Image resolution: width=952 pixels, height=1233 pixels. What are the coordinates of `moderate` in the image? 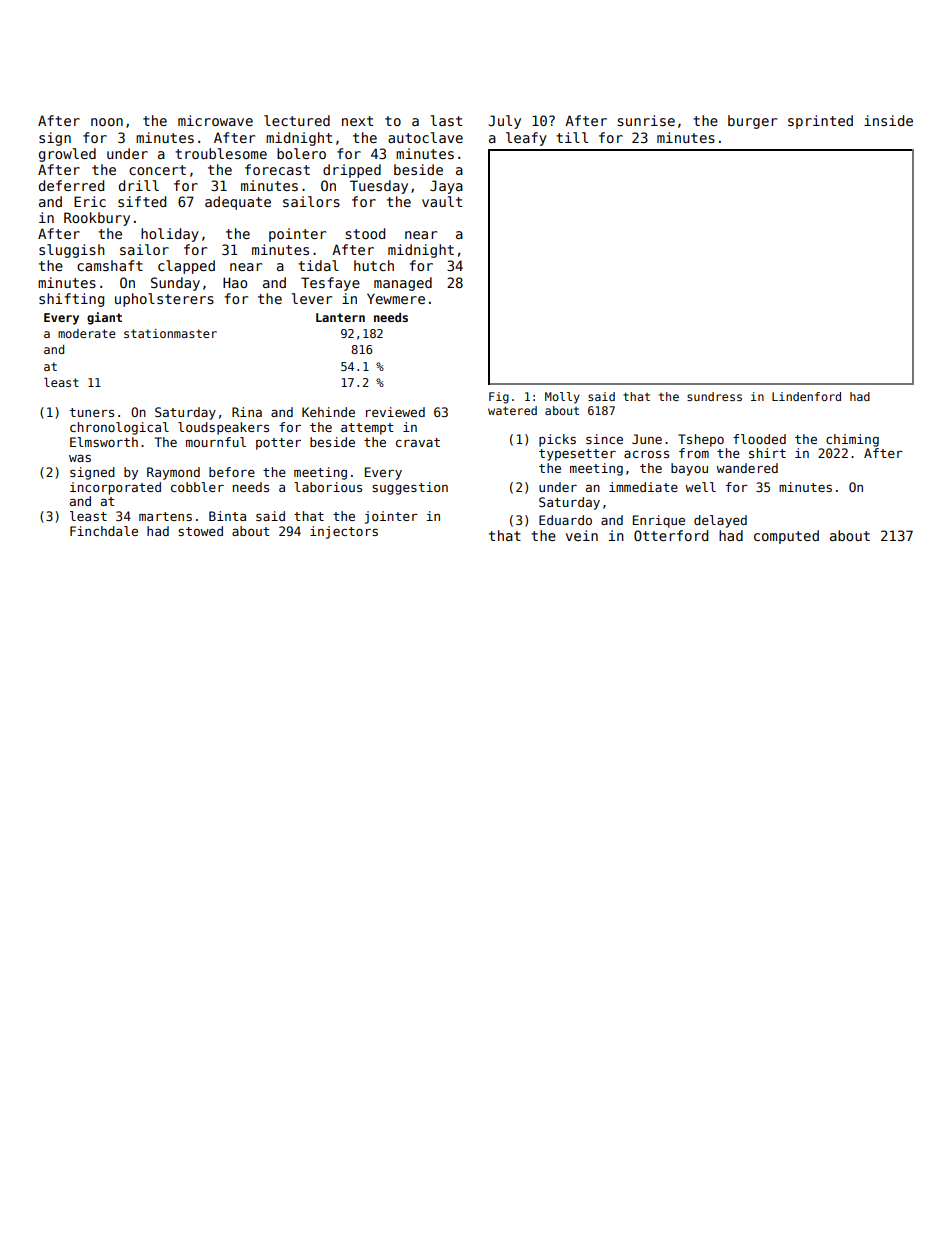 It's located at (87, 333).
